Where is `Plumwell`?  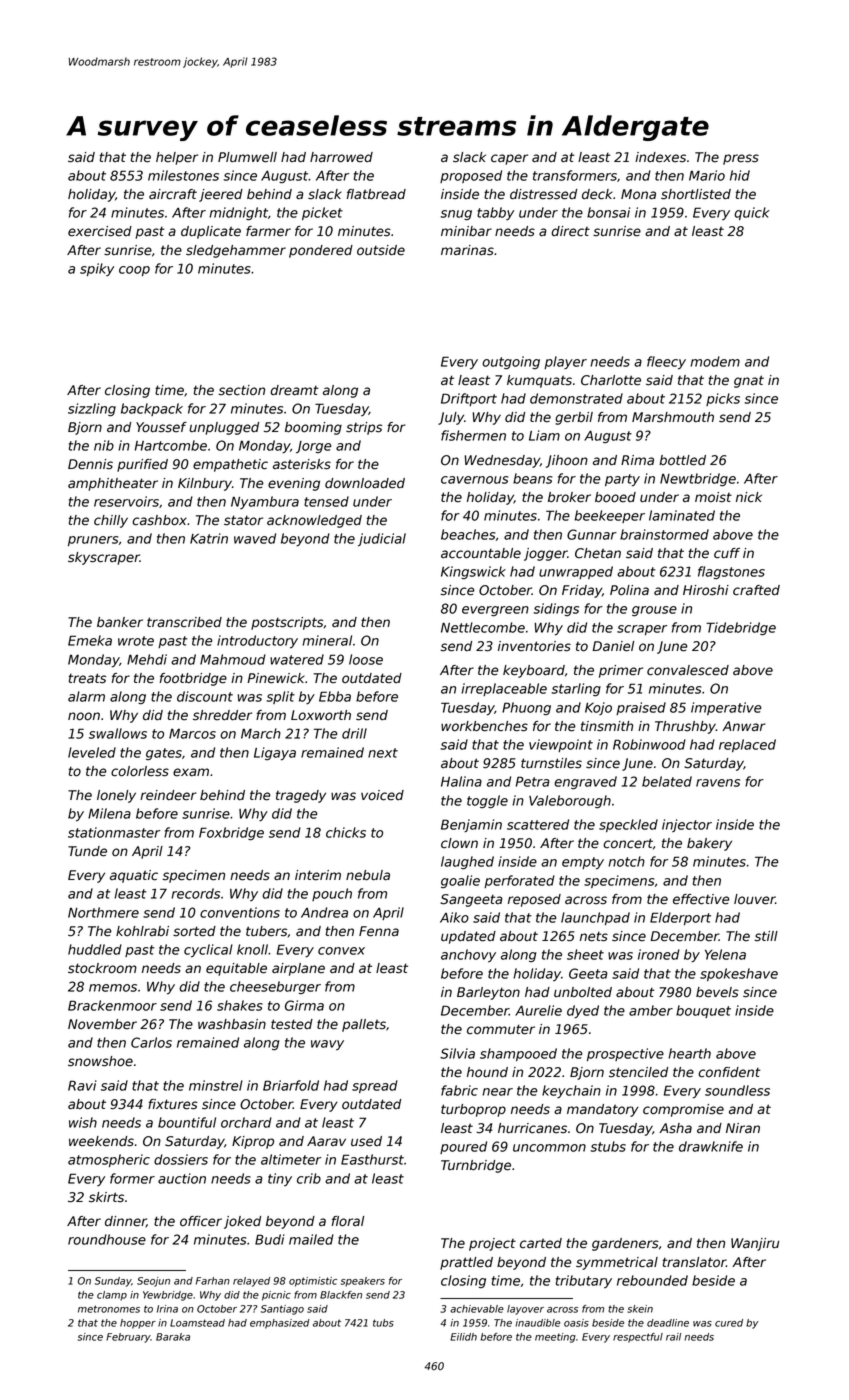
Plumwell is located at coordinates (247, 157).
